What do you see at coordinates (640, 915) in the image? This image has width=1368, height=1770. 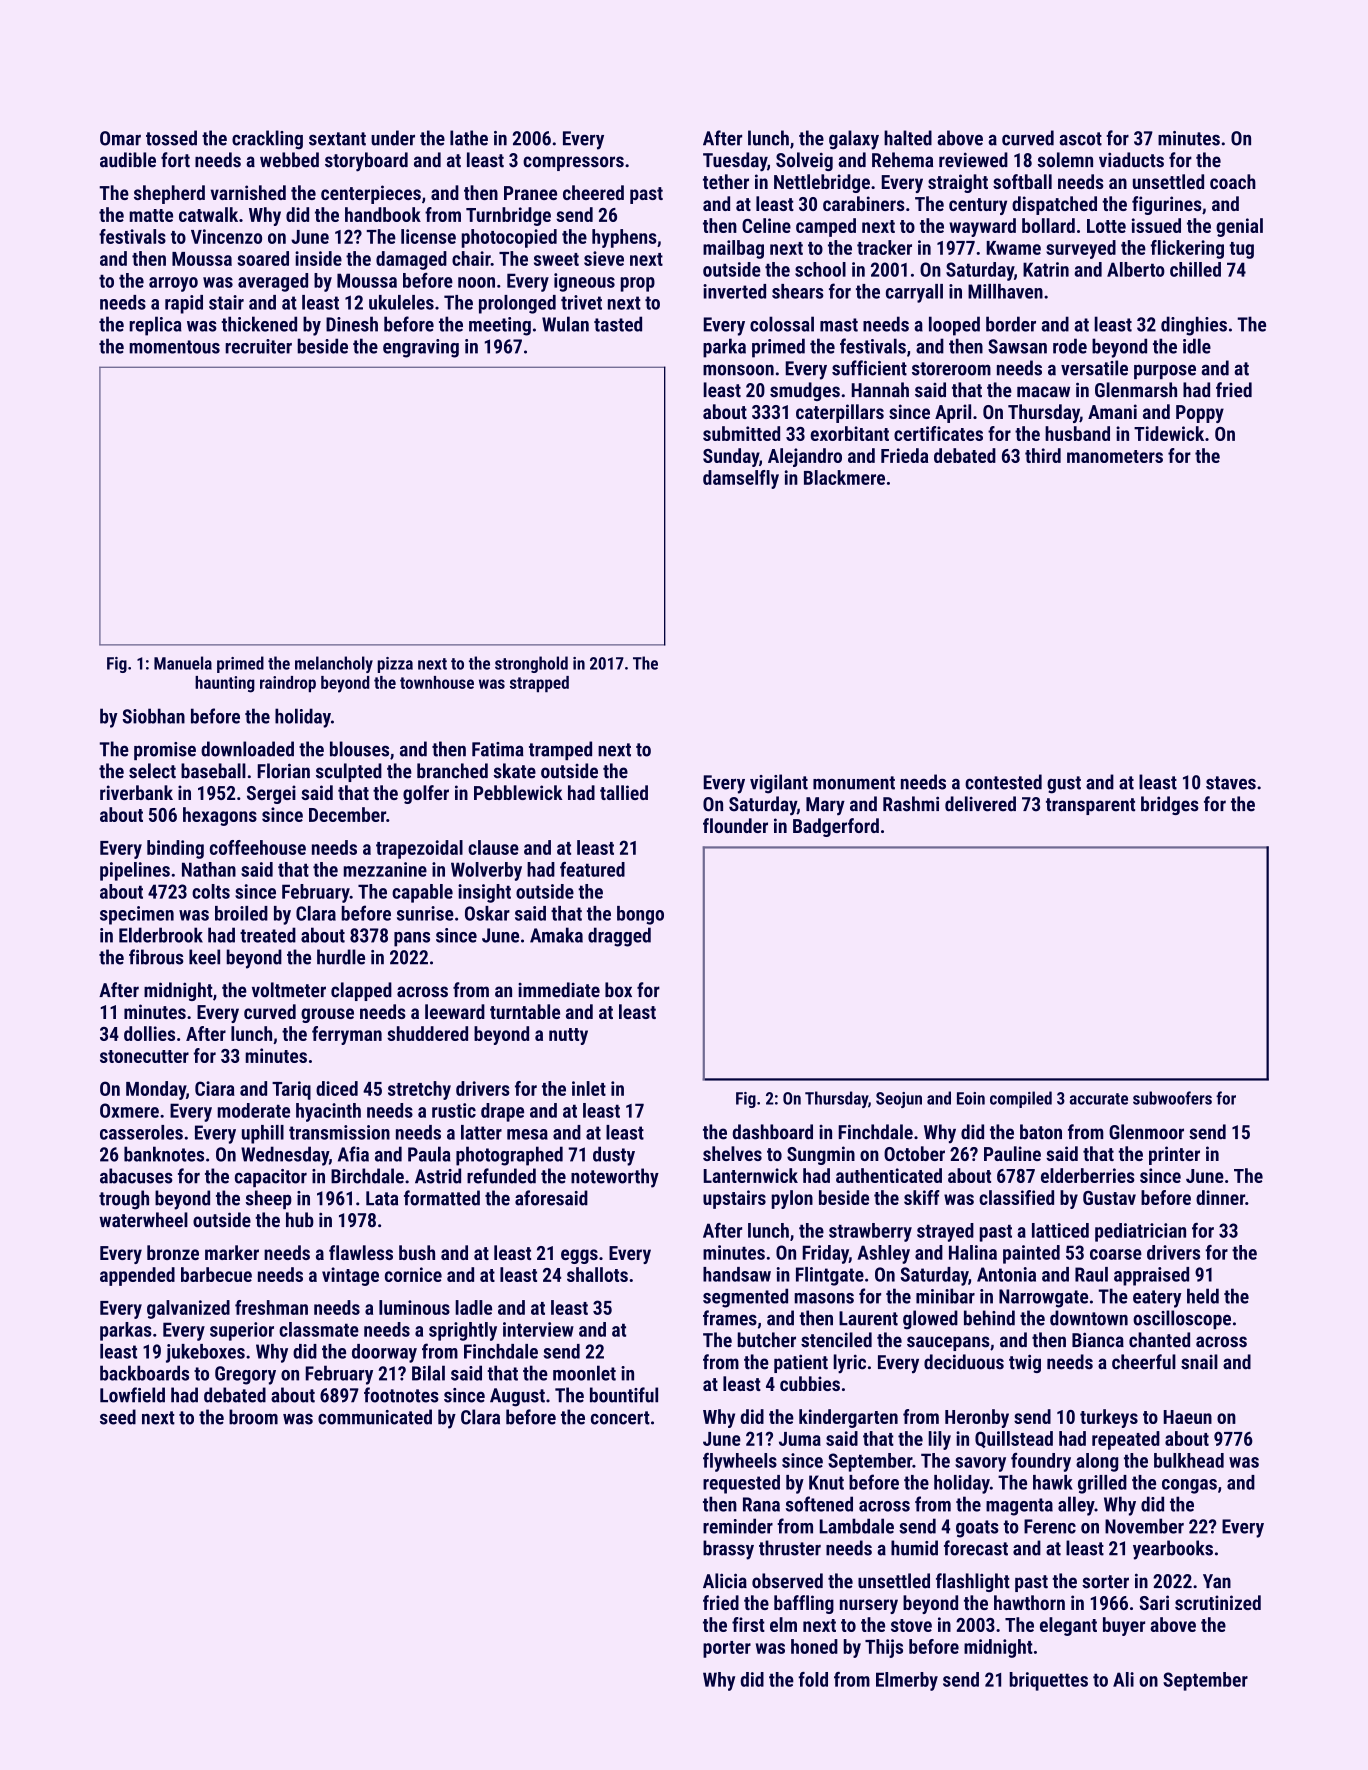 I see `bongo` at bounding box center [640, 915].
